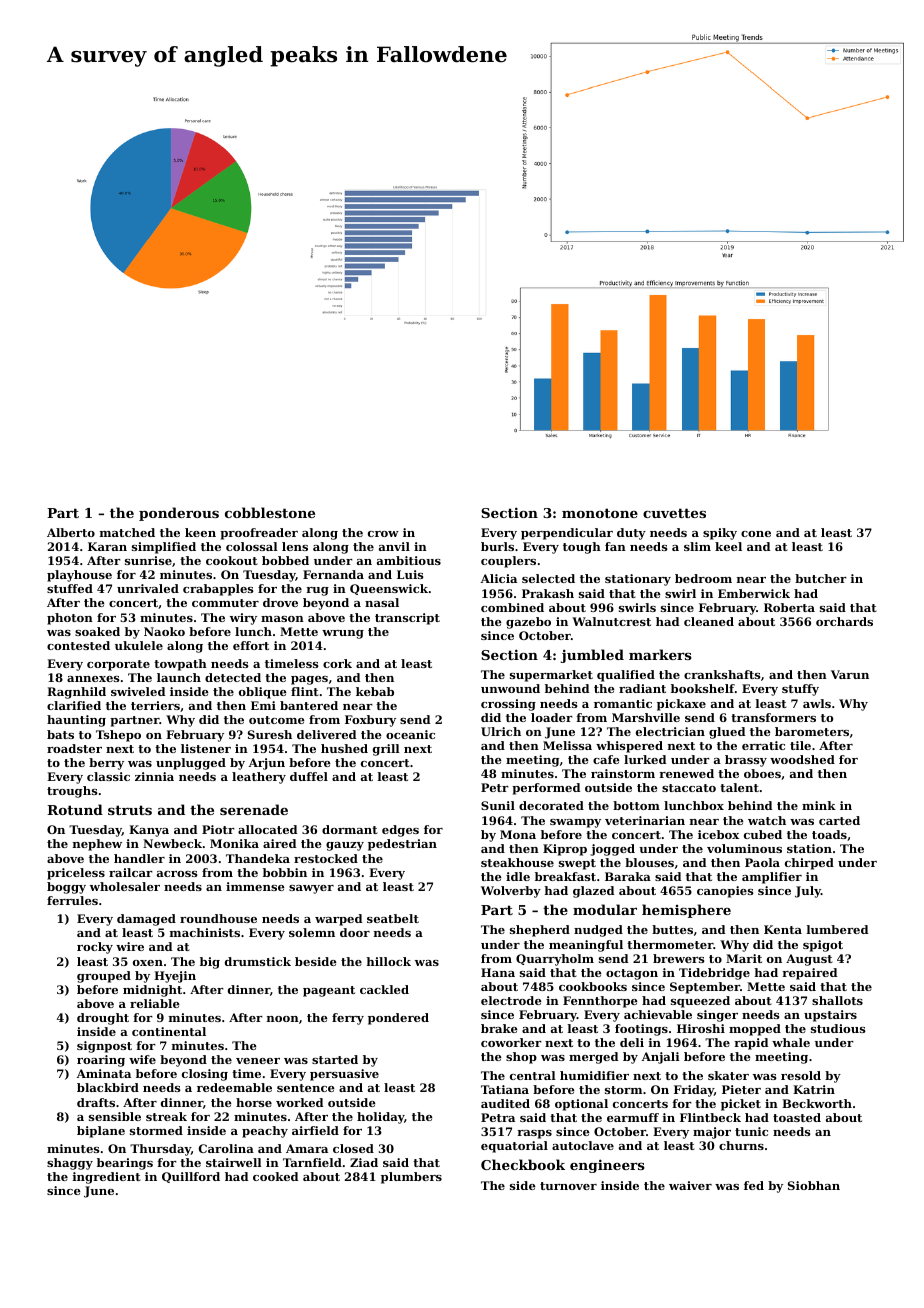  Describe the element at coordinates (674, 513) in the image. I see `cuvettes` at that location.
